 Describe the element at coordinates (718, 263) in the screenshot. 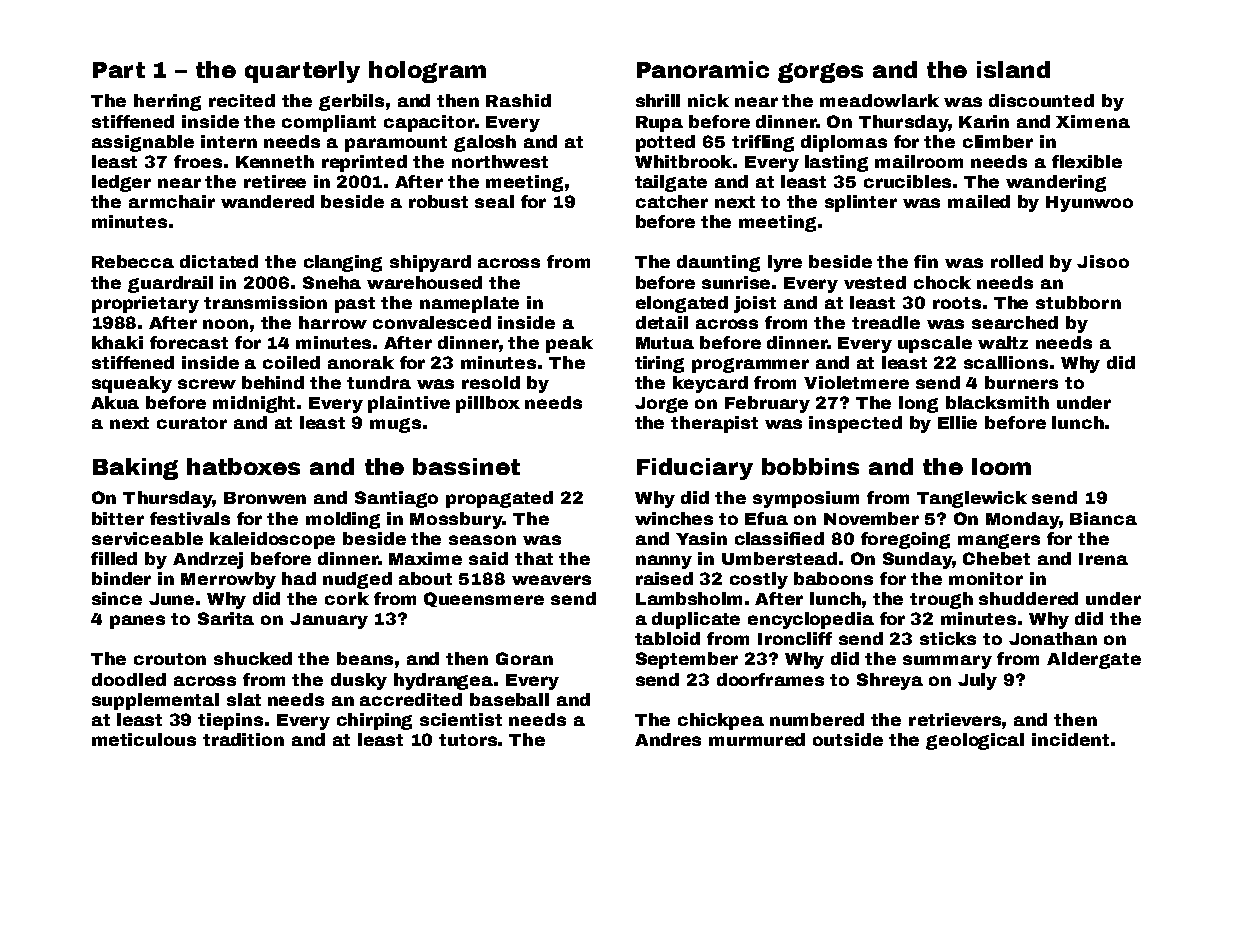

I see `daunting` at that location.
